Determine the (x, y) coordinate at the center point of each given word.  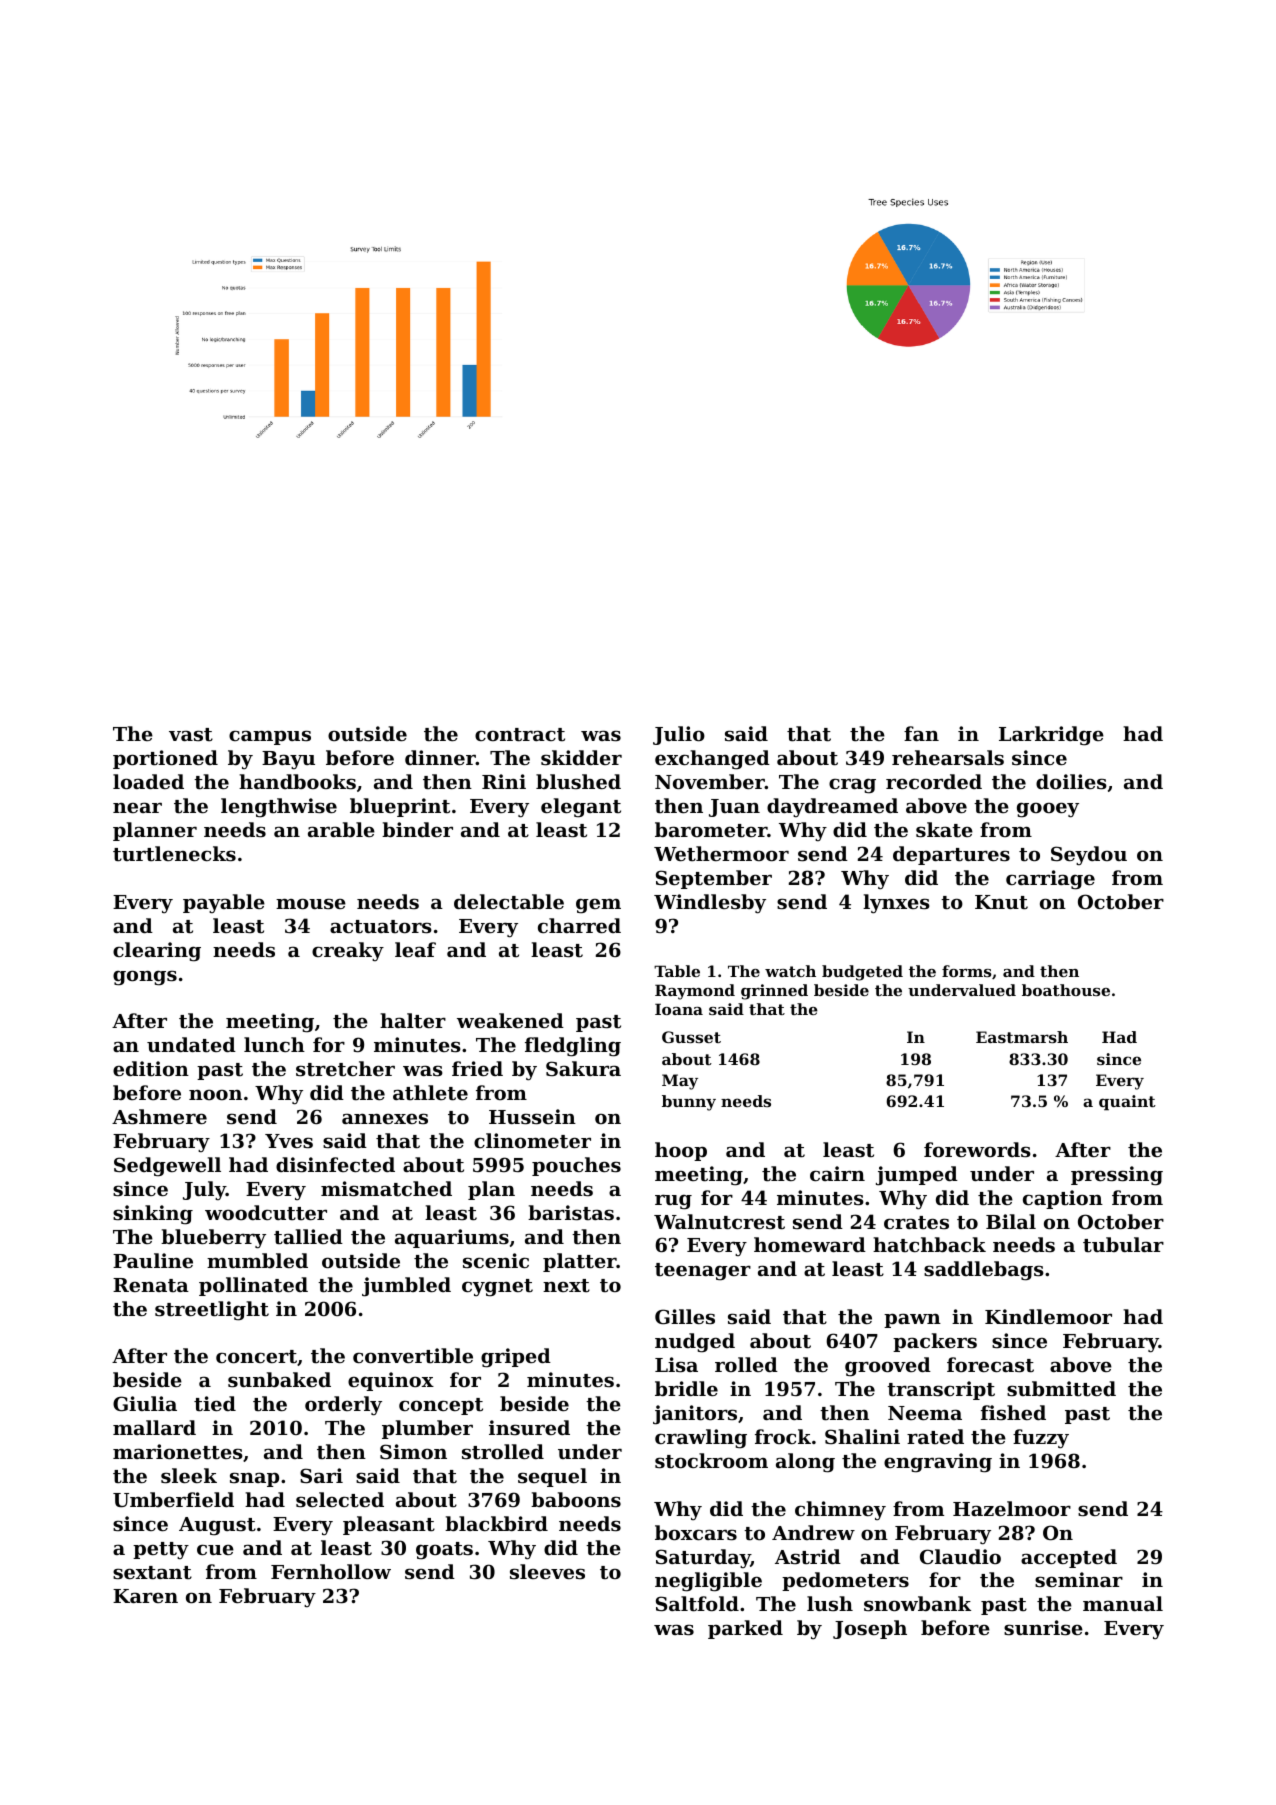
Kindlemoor (1048, 1316)
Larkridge (1051, 736)
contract (520, 735)
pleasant (389, 1525)
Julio (679, 735)
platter (580, 1262)
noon (215, 1094)
